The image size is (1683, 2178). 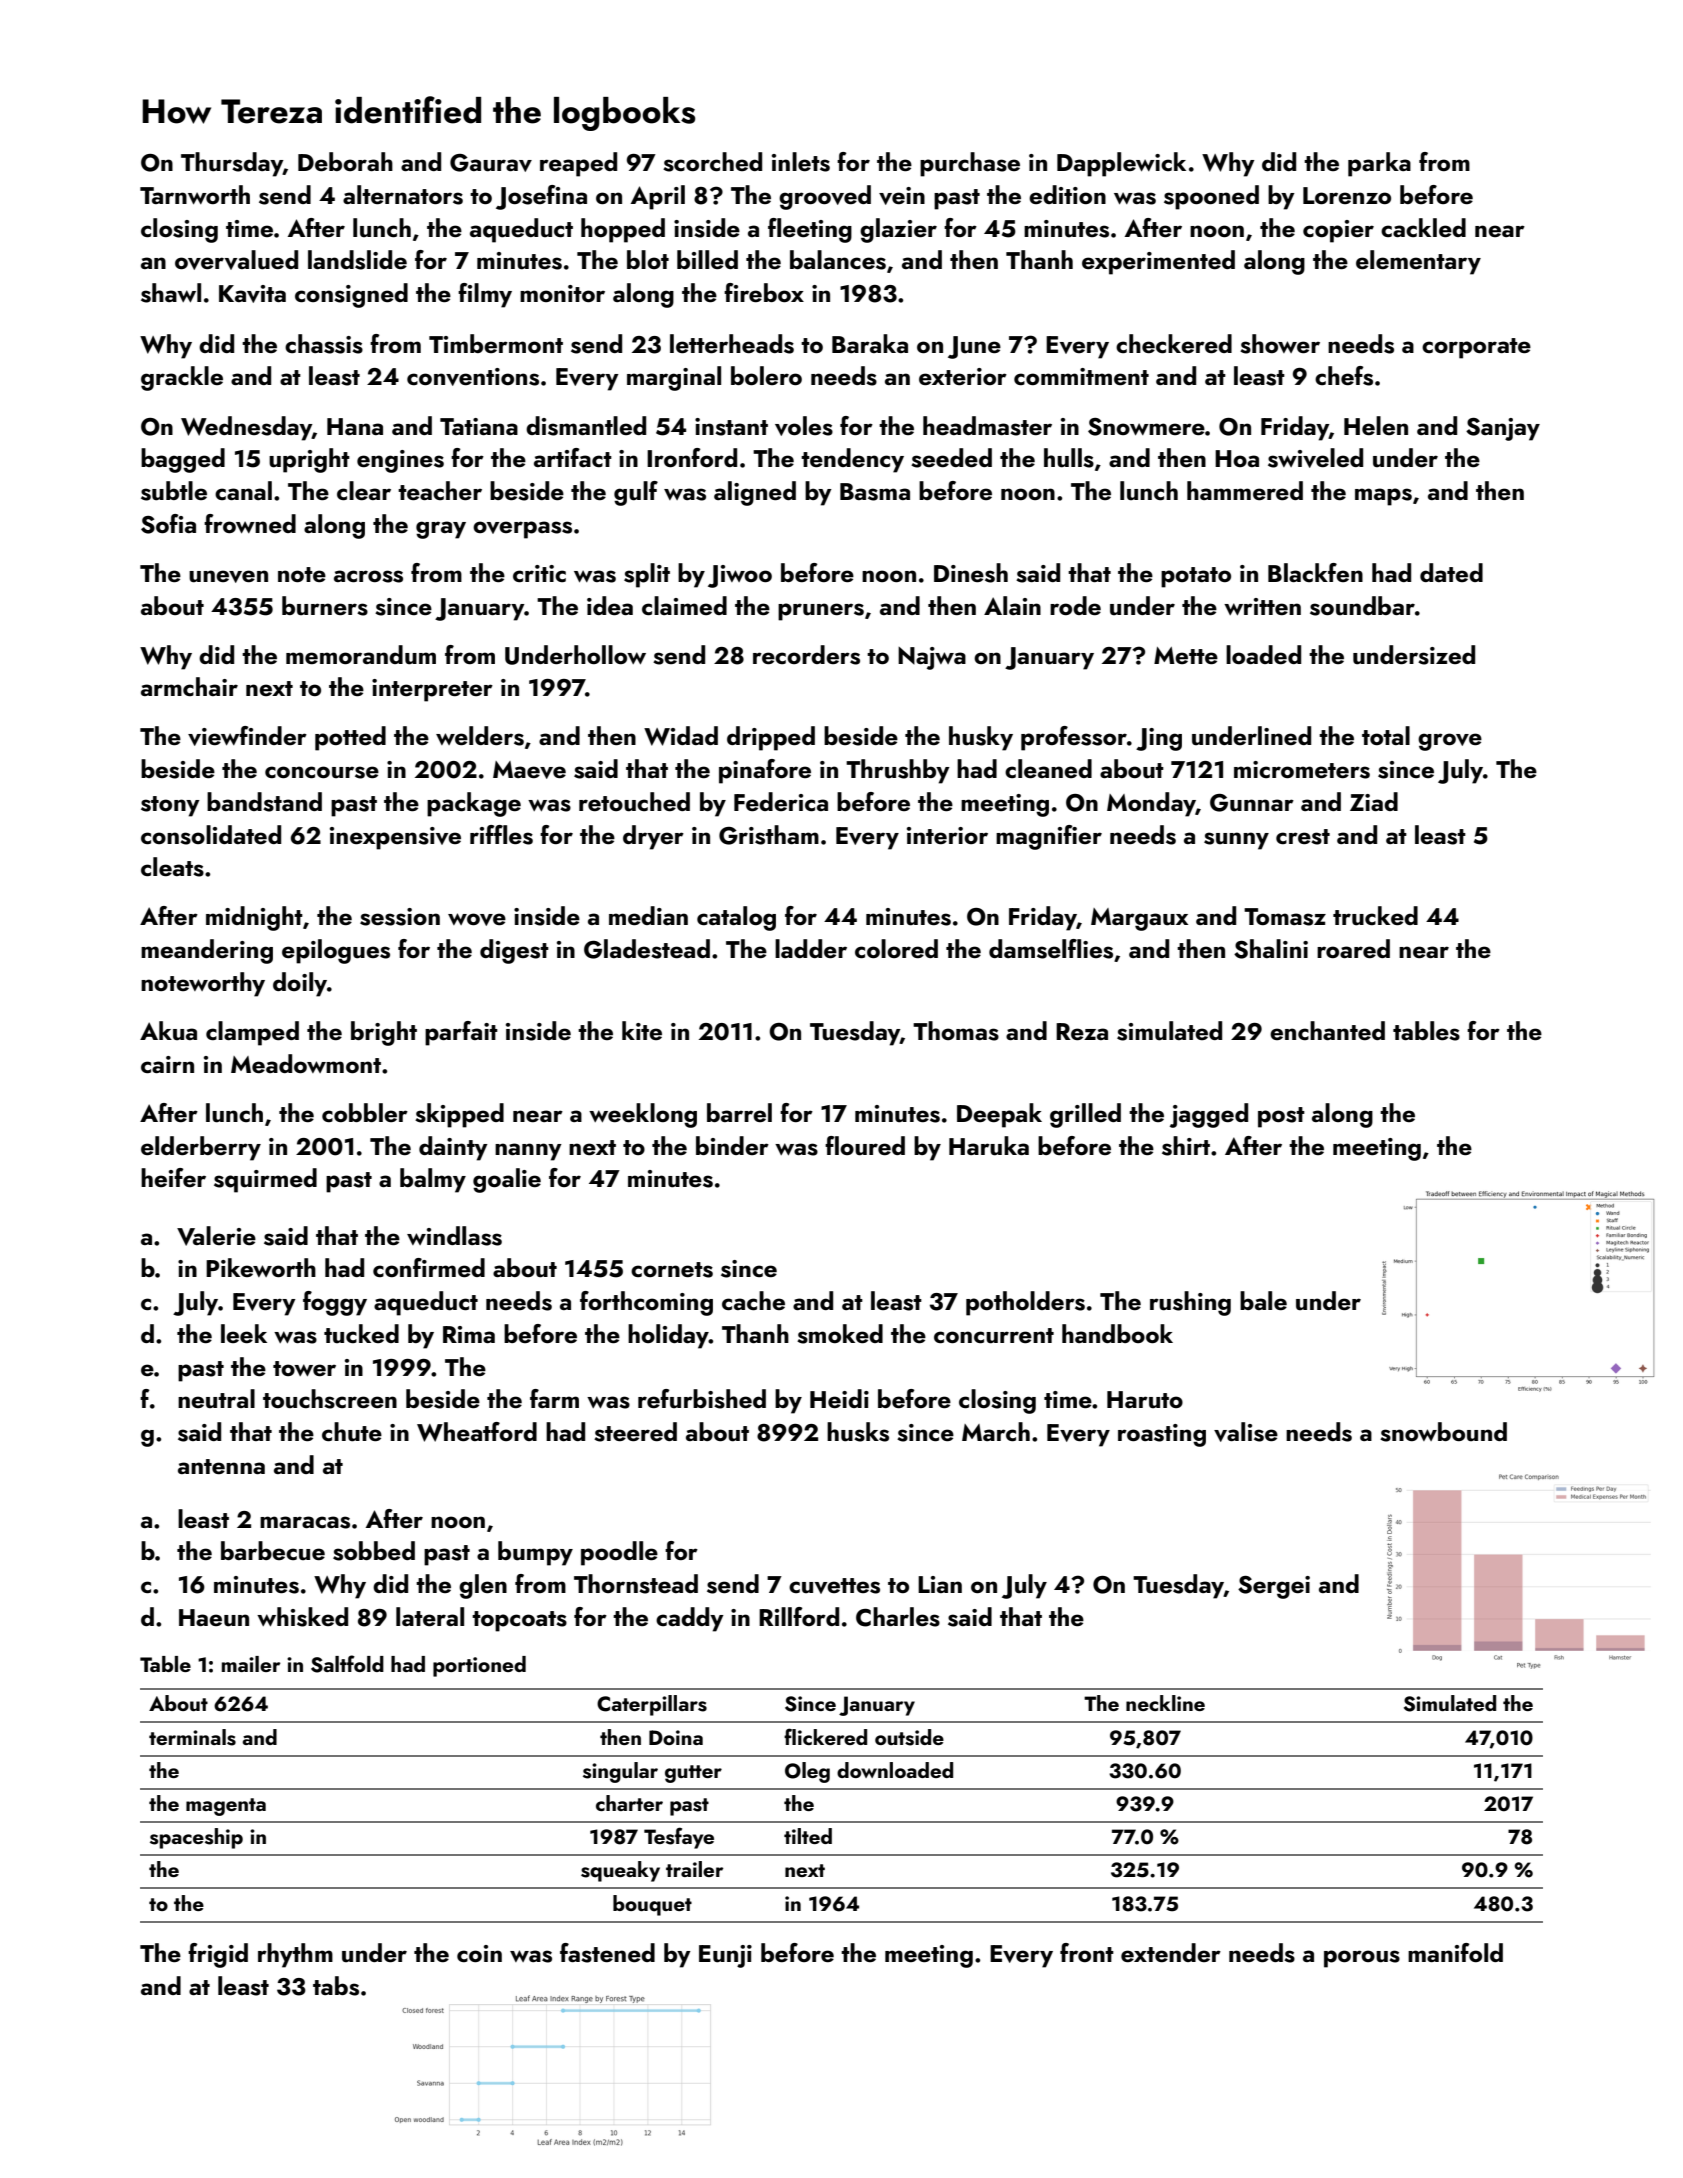 What do you see at coordinates (635, 1432) in the document?
I see `steered` at bounding box center [635, 1432].
